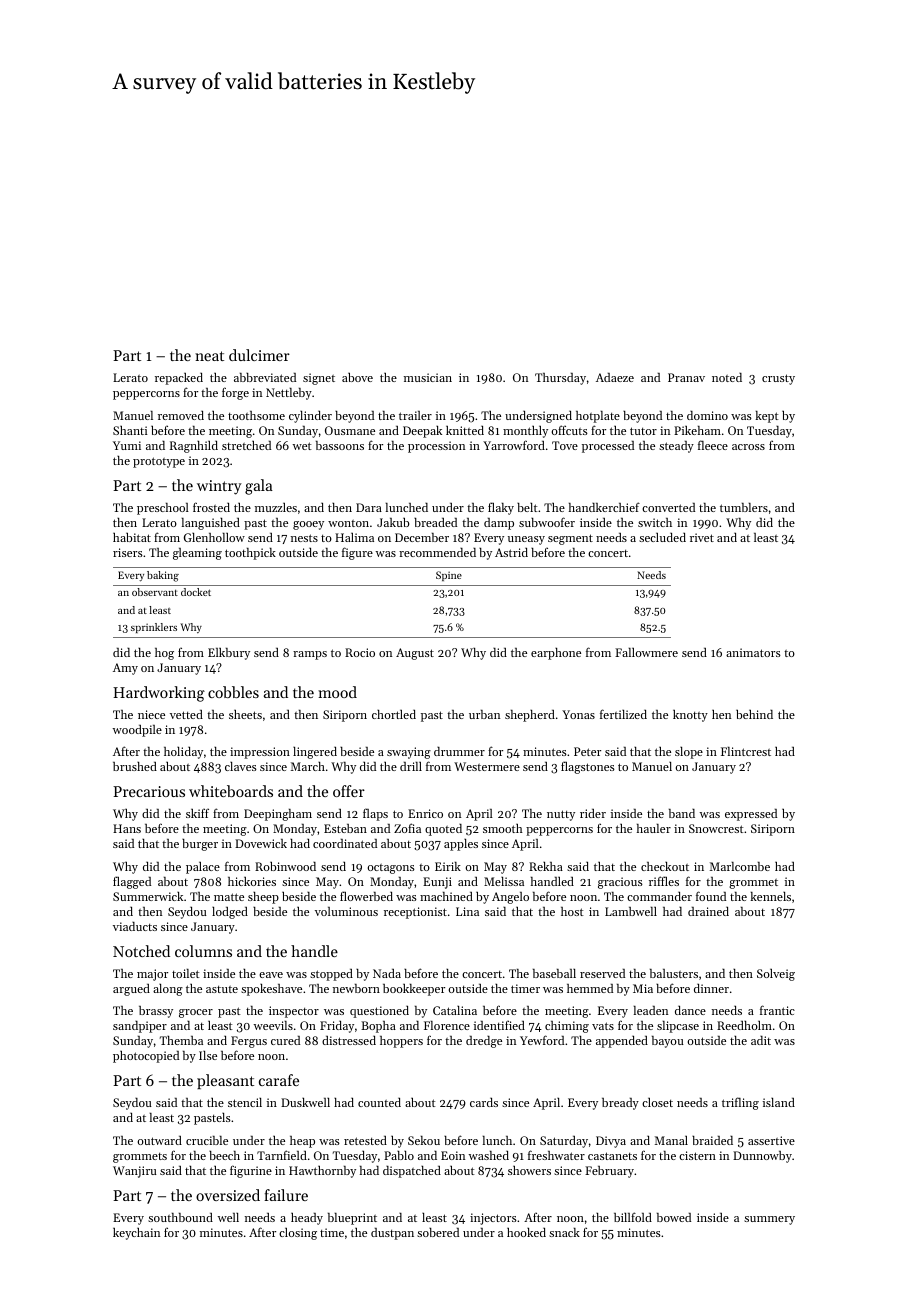  I want to click on injectors, so click(493, 1219).
